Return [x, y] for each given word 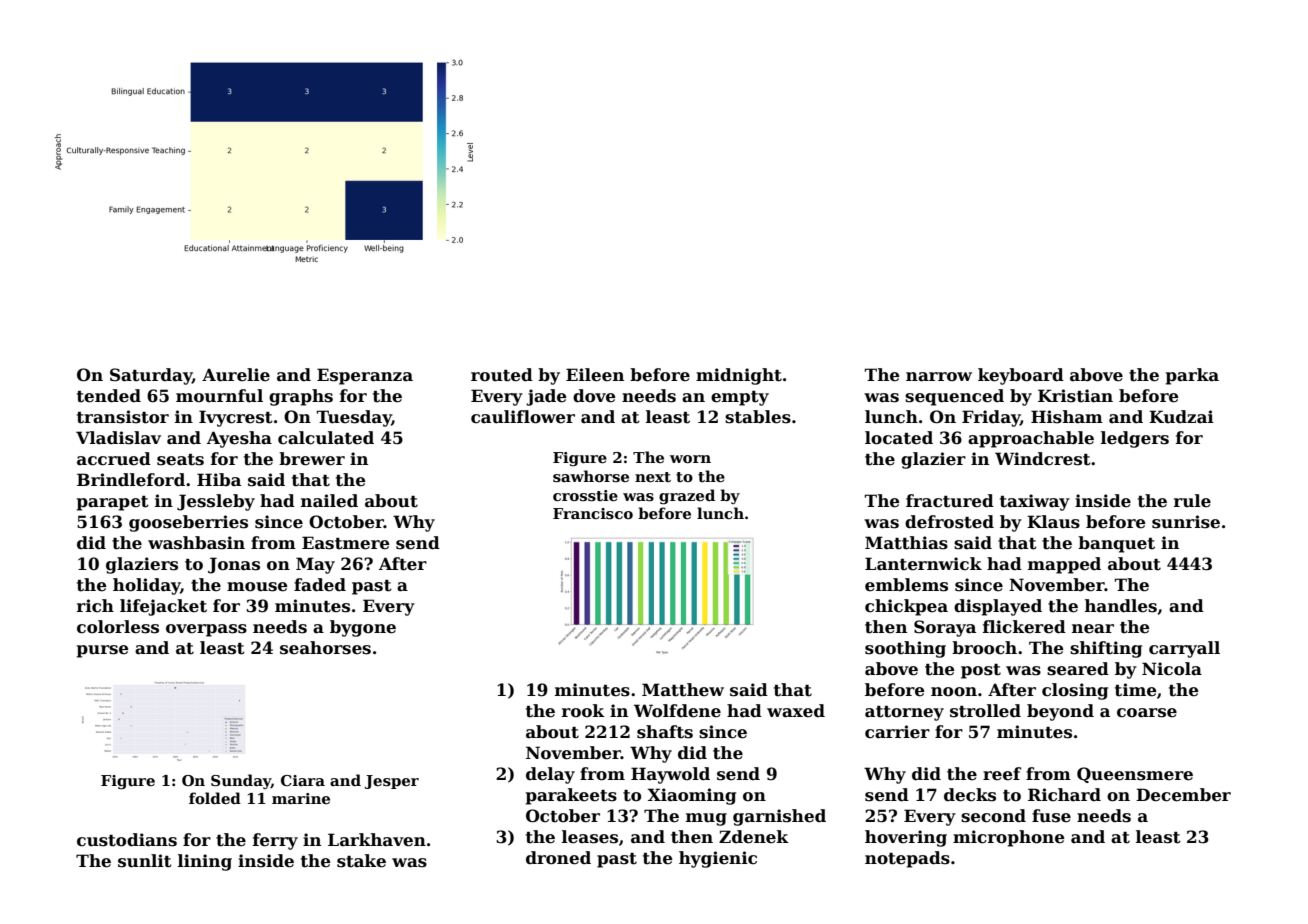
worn [690, 459]
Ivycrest [236, 418]
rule [1192, 501]
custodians [127, 840]
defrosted [949, 522]
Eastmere [346, 543]
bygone [363, 628]
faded [320, 585]
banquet [1116, 544]
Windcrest [1043, 459]
